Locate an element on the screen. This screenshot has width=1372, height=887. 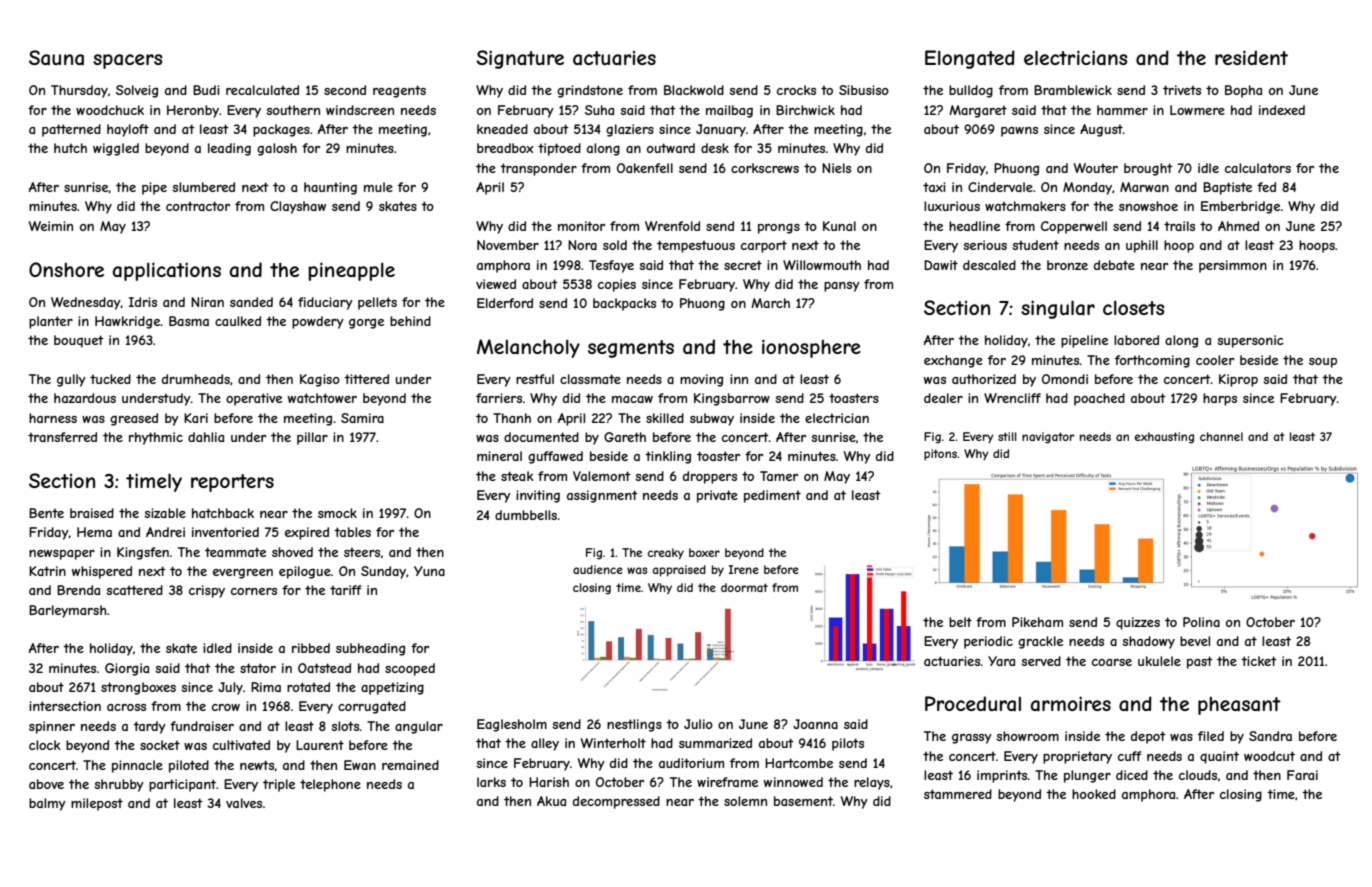
labored is located at coordinates (1136, 340).
